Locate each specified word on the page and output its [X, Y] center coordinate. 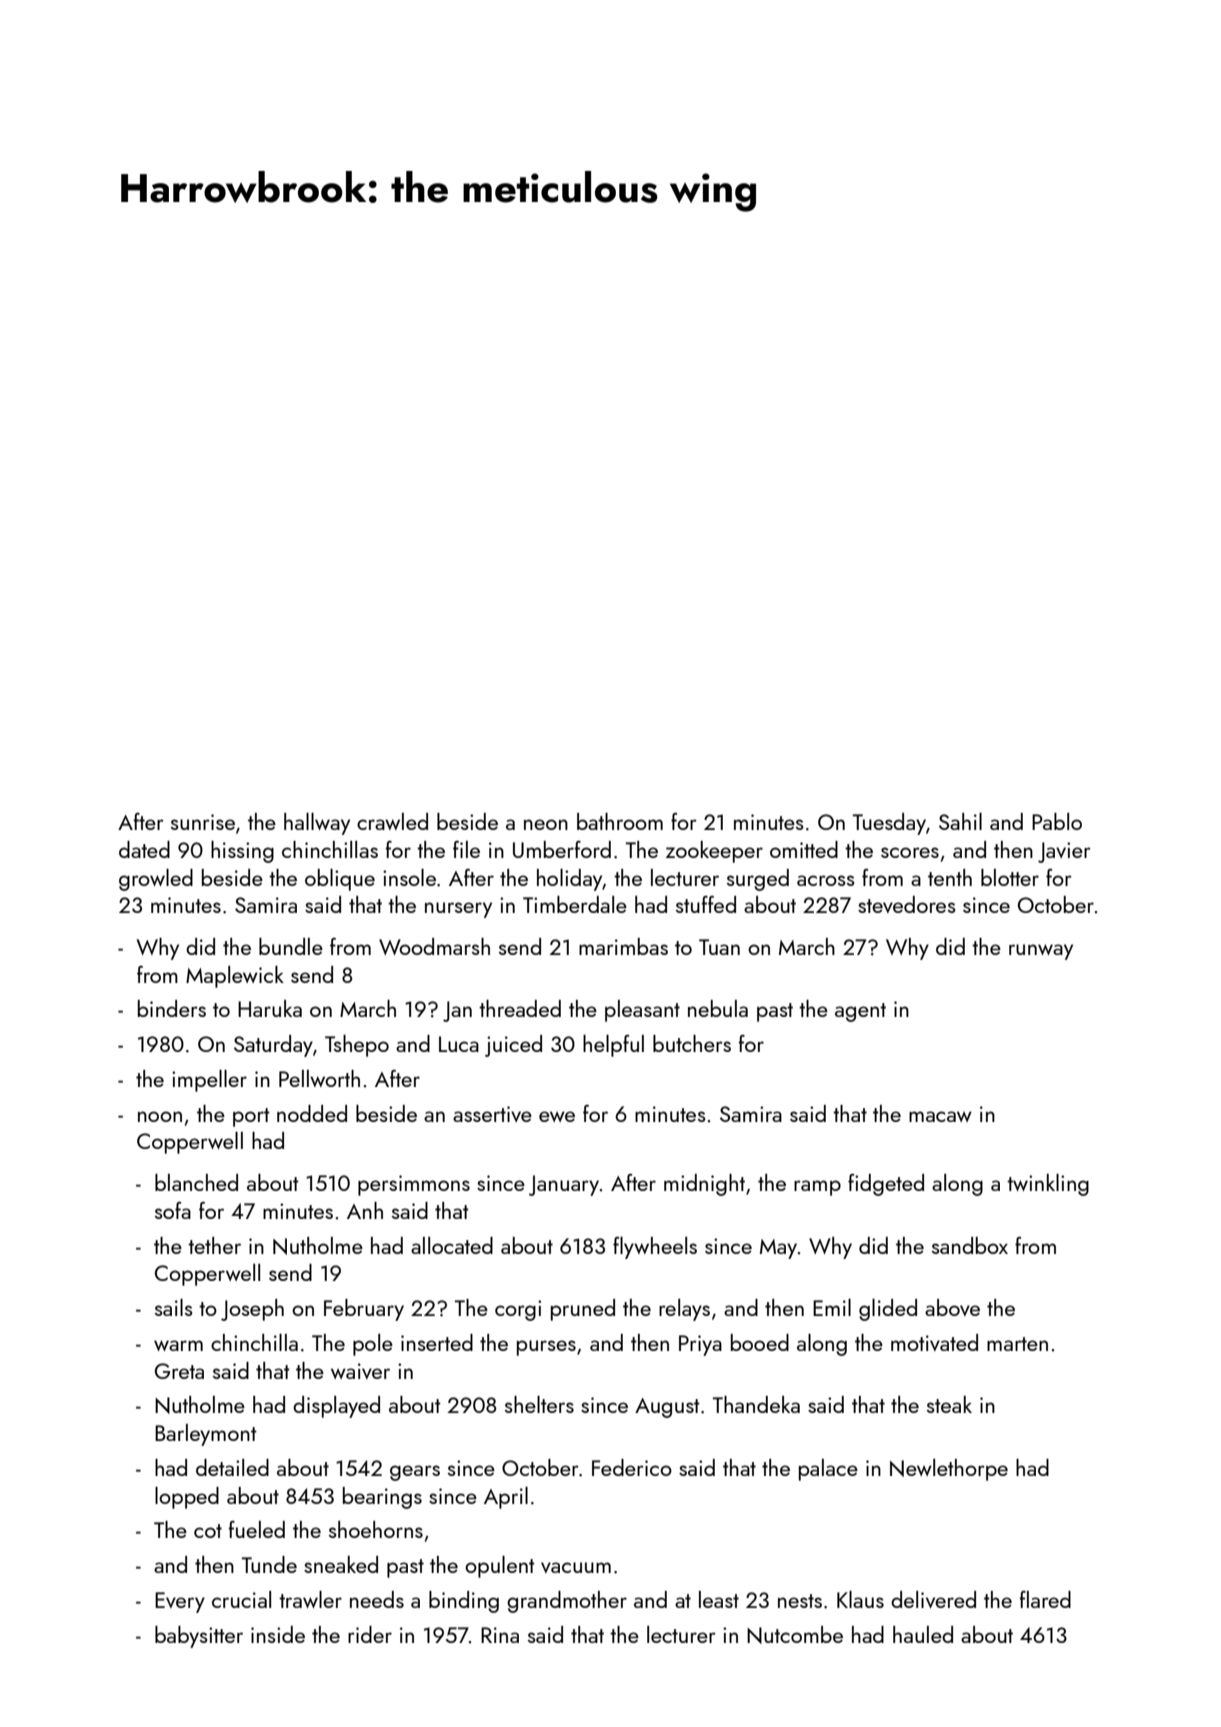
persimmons [414, 1185]
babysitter [199, 1637]
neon [546, 824]
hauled [923, 1634]
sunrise [203, 822]
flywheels [655, 1248]
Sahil [960, 821]
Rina [500, 1635]
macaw [940, 1116]
